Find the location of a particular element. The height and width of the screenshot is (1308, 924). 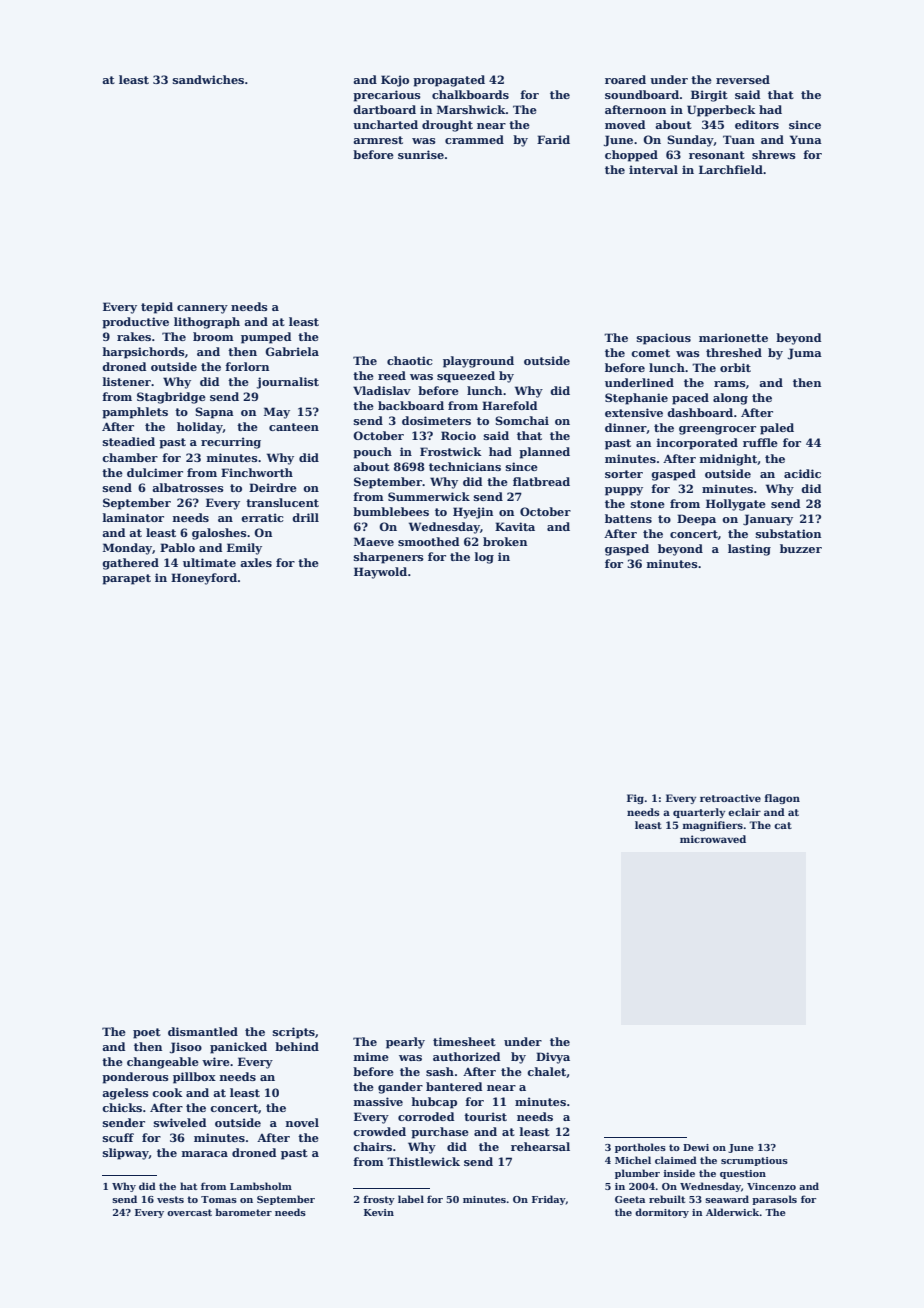

pamphlets is located at coordinates (135, 413).
